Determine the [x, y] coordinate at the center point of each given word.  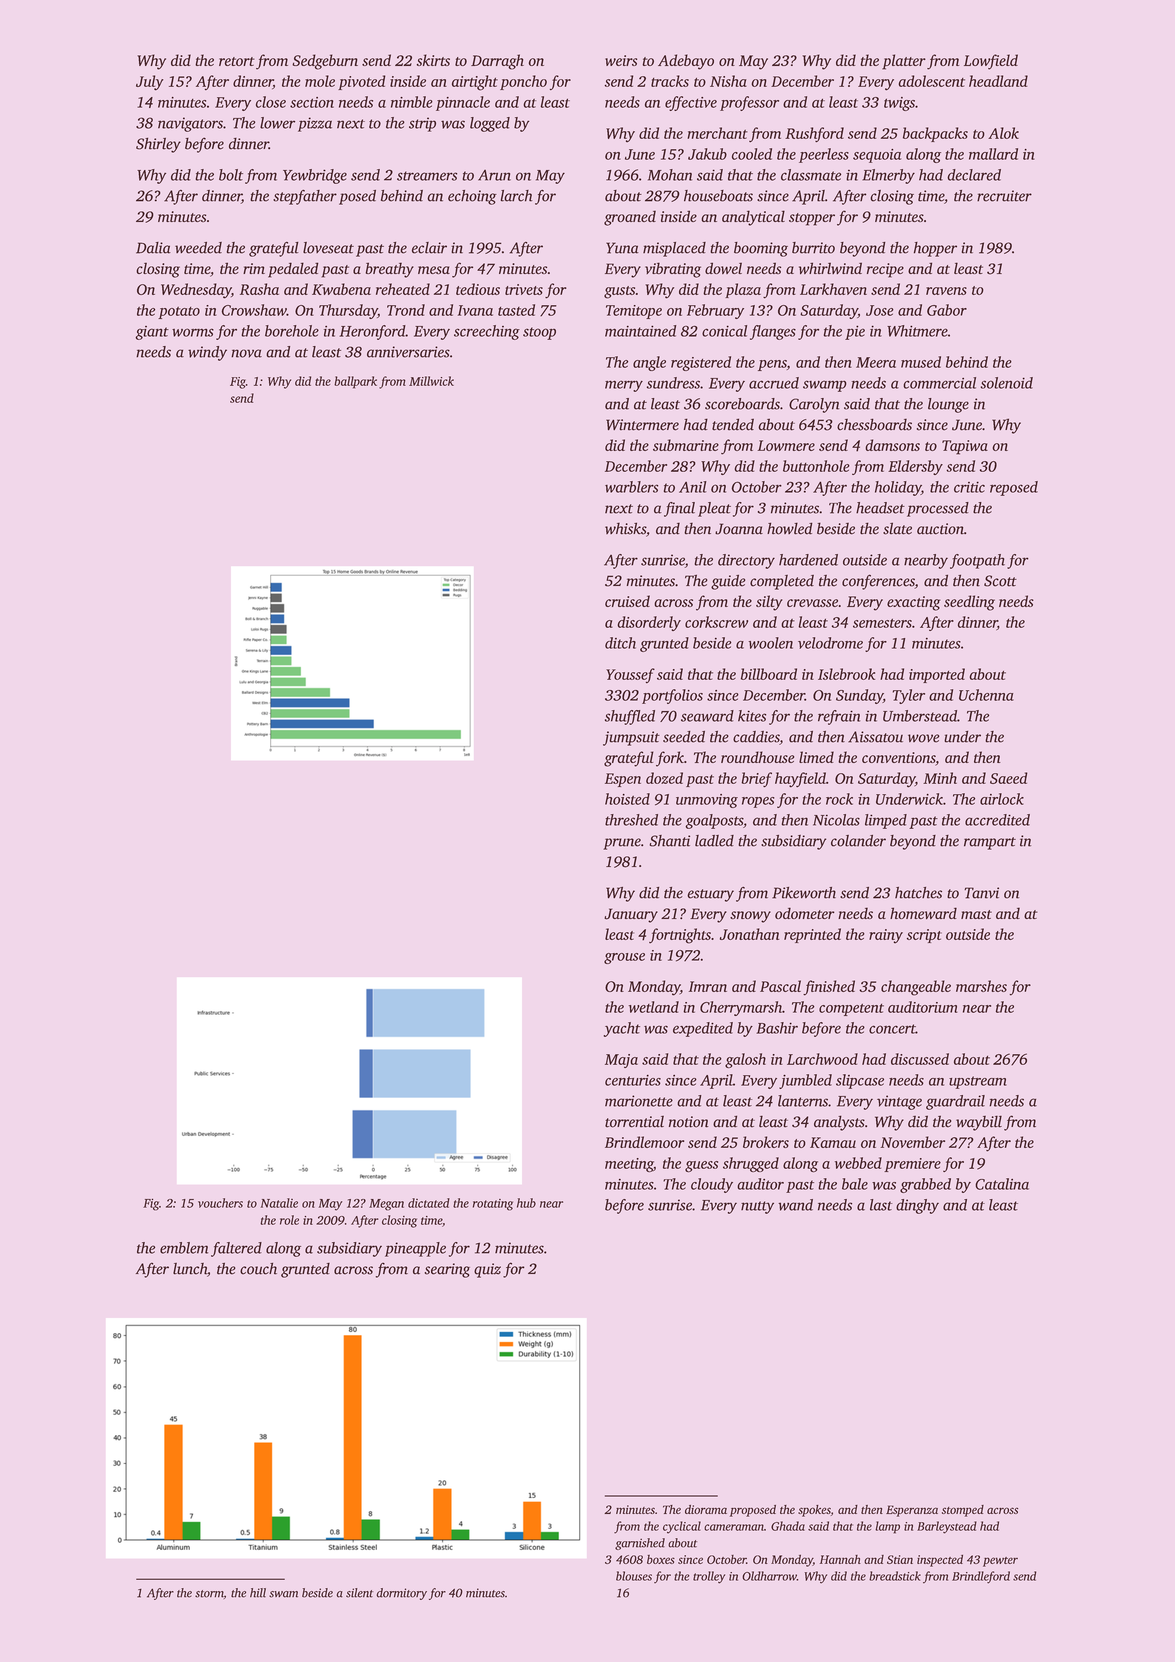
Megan [386, 1205]
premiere [912, 1165]
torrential [634, 1122]
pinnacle [463, 103]
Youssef [630, 675]
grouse [624, 958]
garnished [640, 1544]
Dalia [153, 248]
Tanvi [981, 893]
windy [207, 353]
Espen [623, 780]
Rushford [814, 134]
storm [209, 1594]
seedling [969, 603]
